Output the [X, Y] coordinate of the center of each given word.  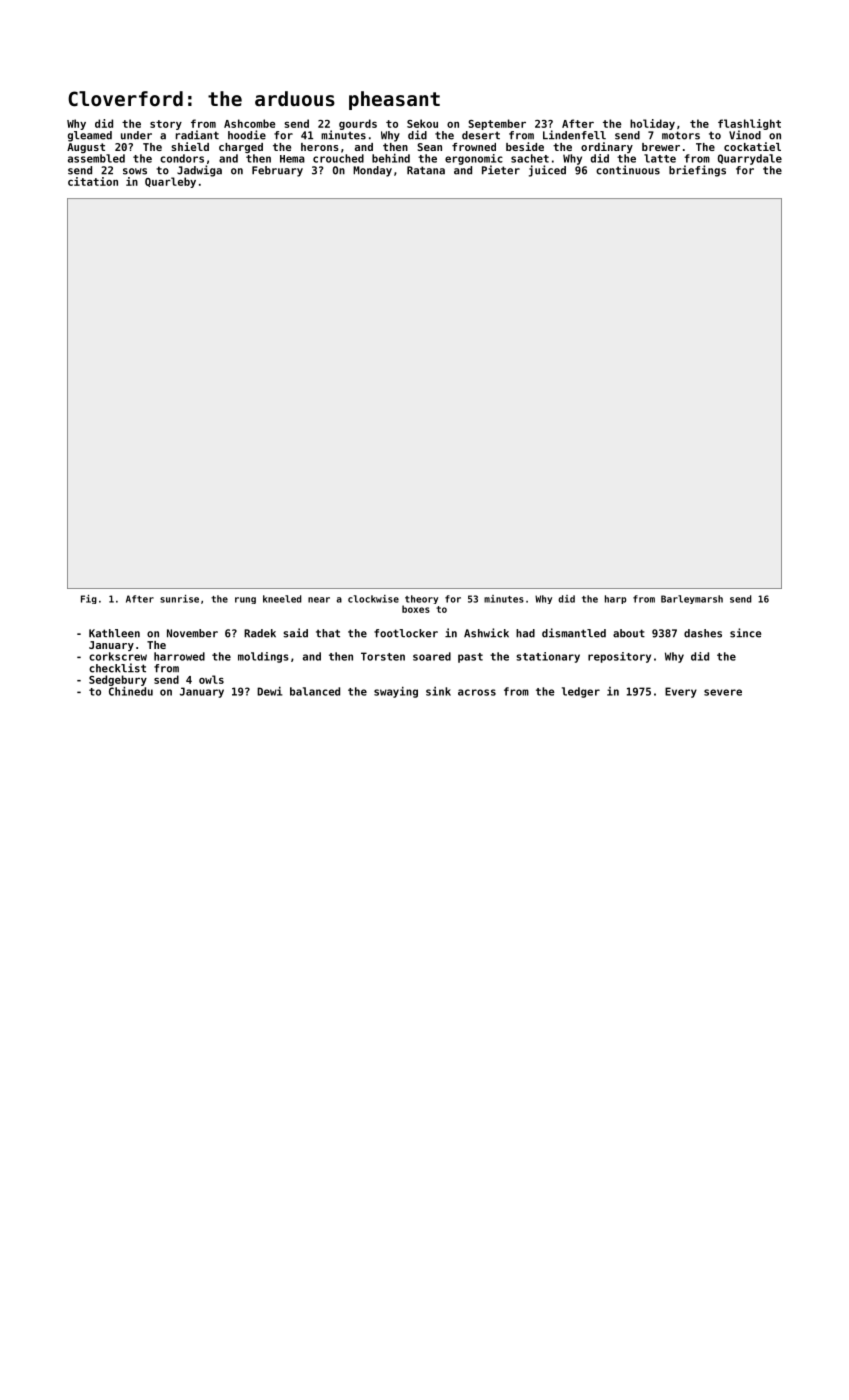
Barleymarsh [692, 599]
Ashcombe [249, 123]
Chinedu [131, 691]
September [497, 124]
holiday [652, 124]
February [277, 171]
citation [93, 181]
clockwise [373, 599]
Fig [89, 599]
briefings [697, 171]
